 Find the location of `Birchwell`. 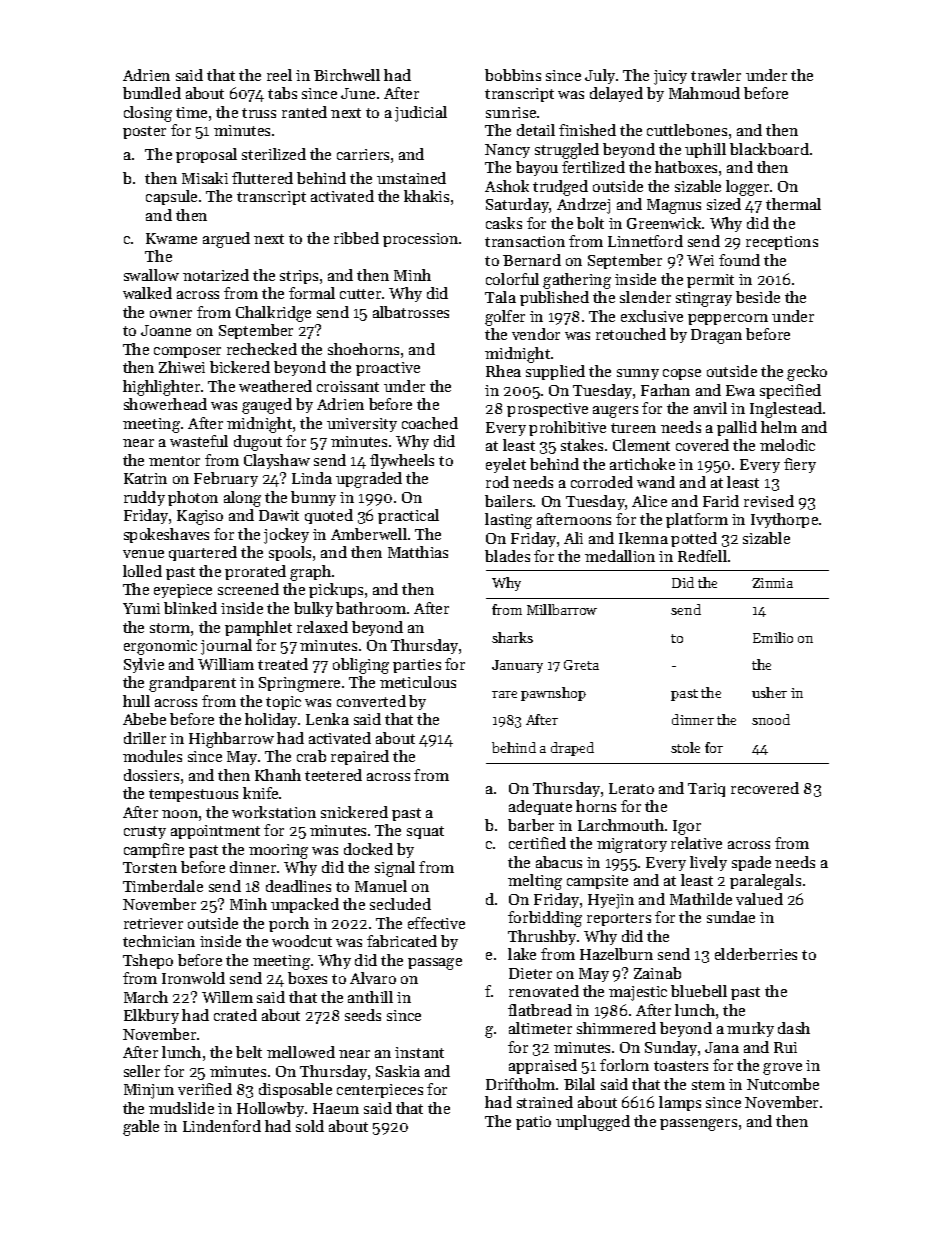

Birchwell is located at coordinates (347, 75).
